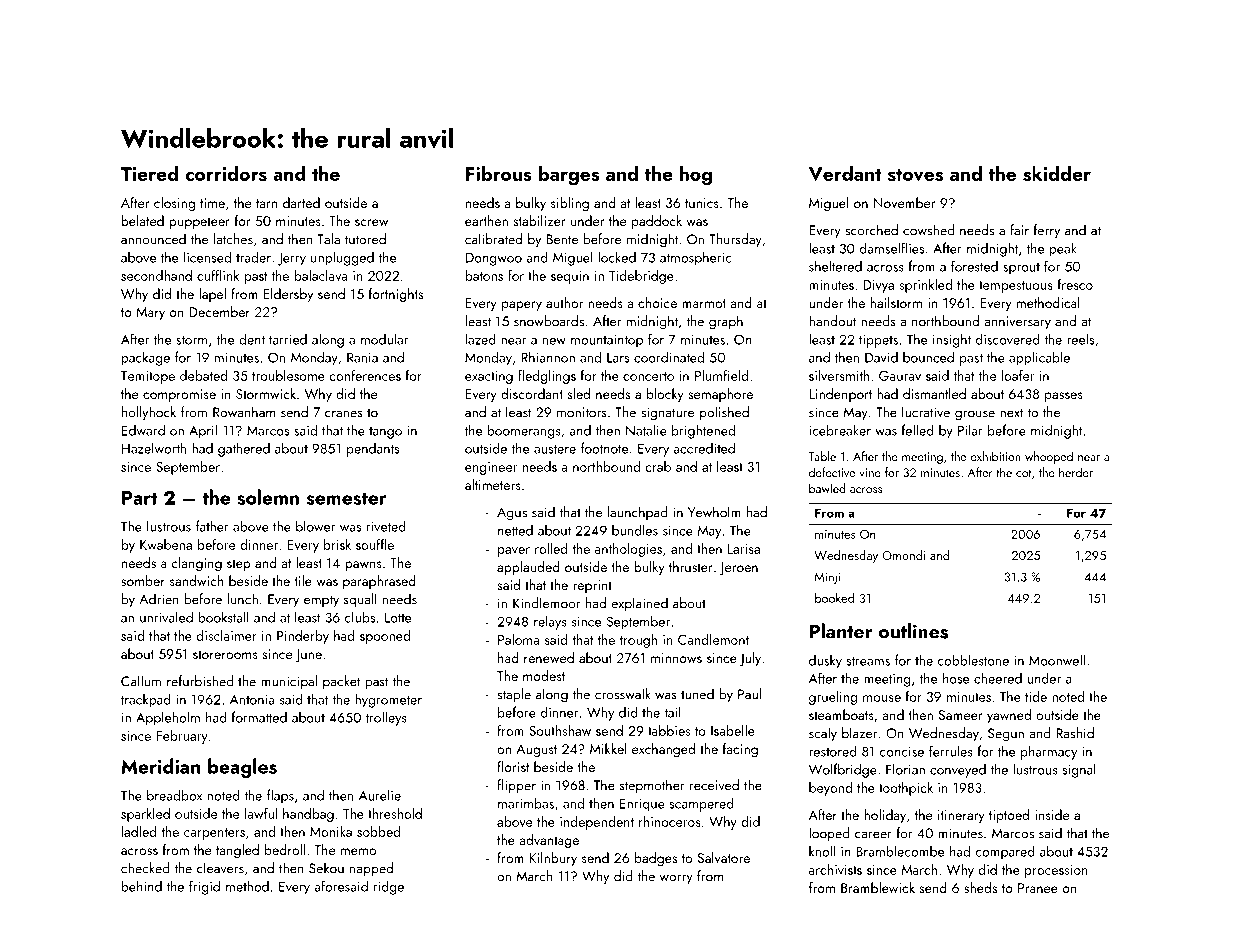 The width and height of the image is (1233, 952). I want to click on received, so click(714, 785).
